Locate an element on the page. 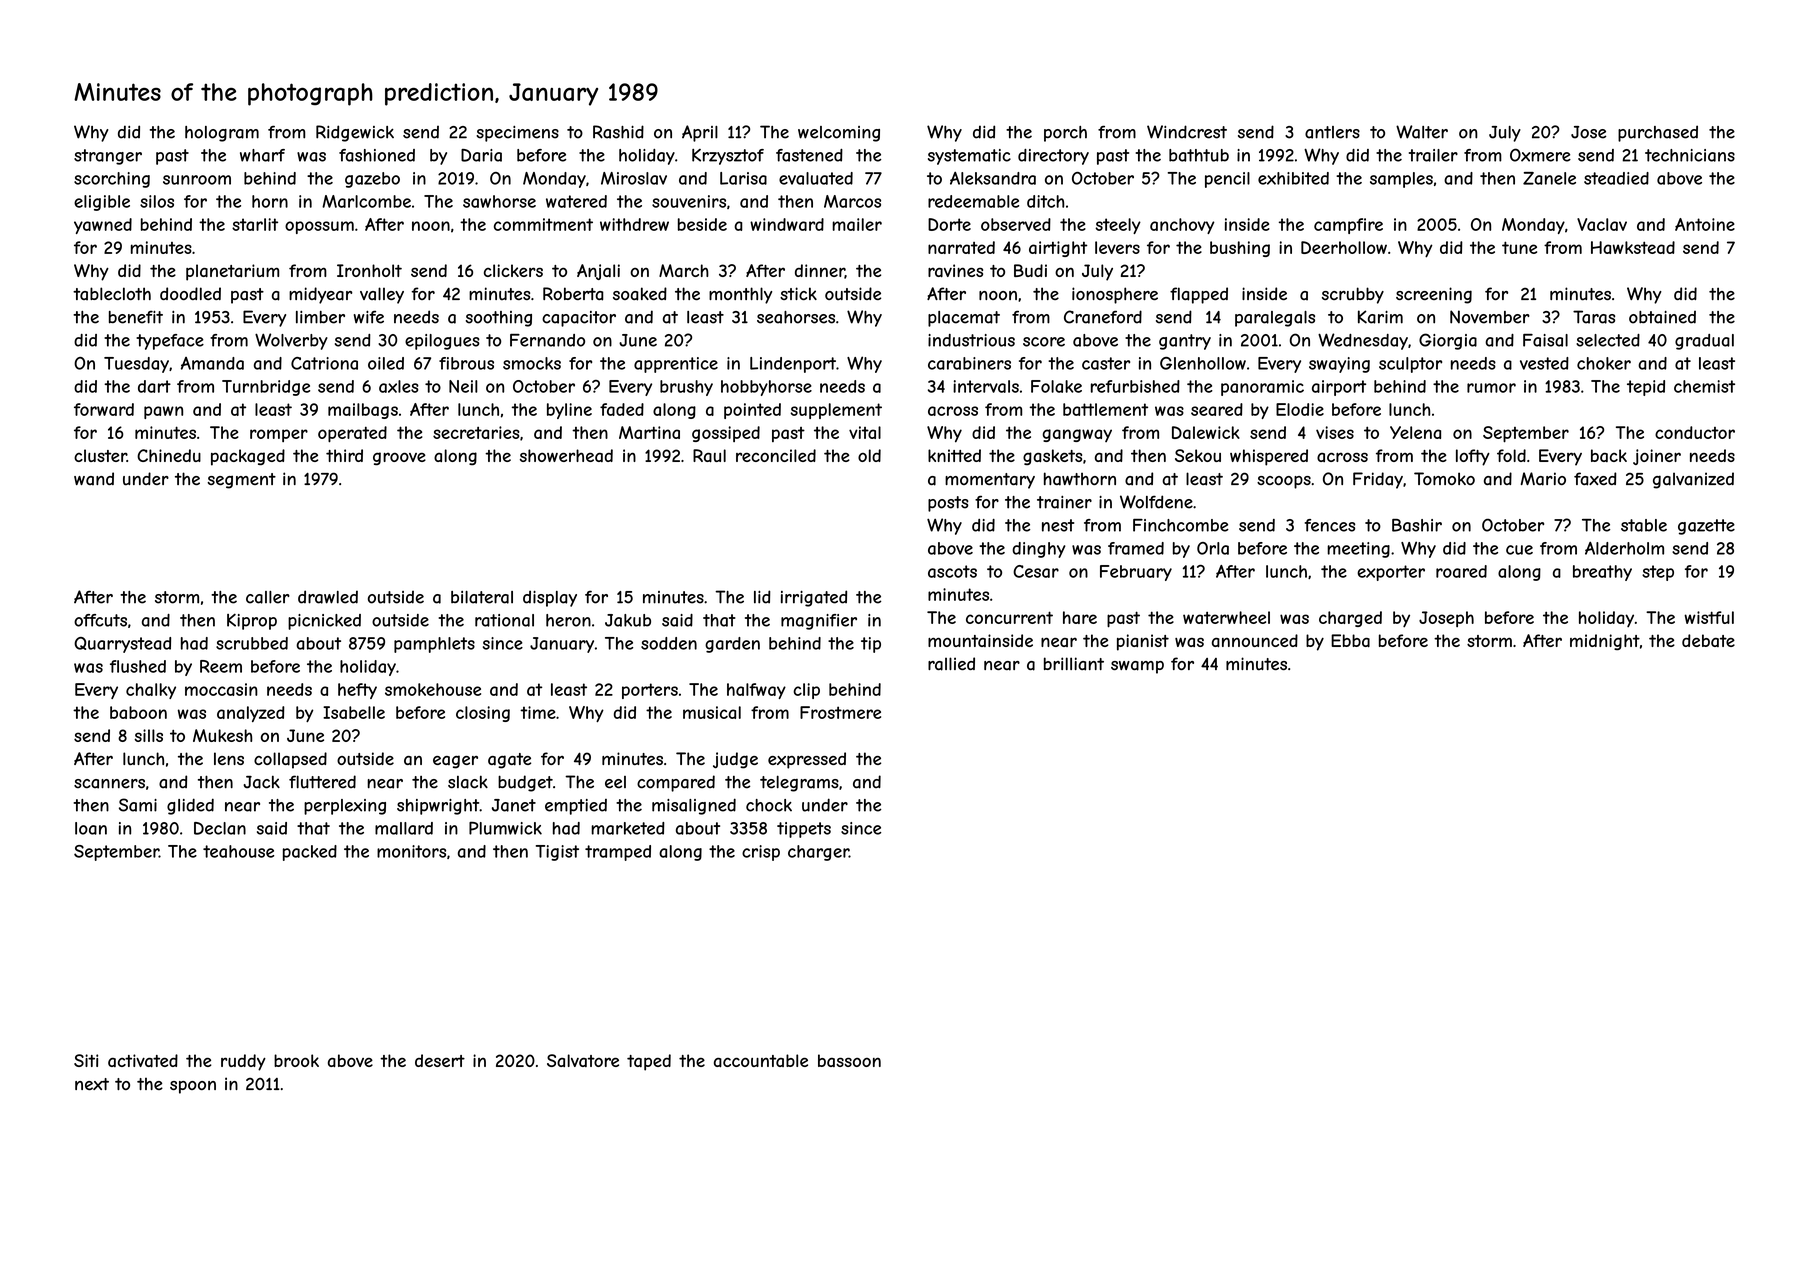 This document has width=1809, height=1279. Elodie is located at coordinates (1300, 409).
